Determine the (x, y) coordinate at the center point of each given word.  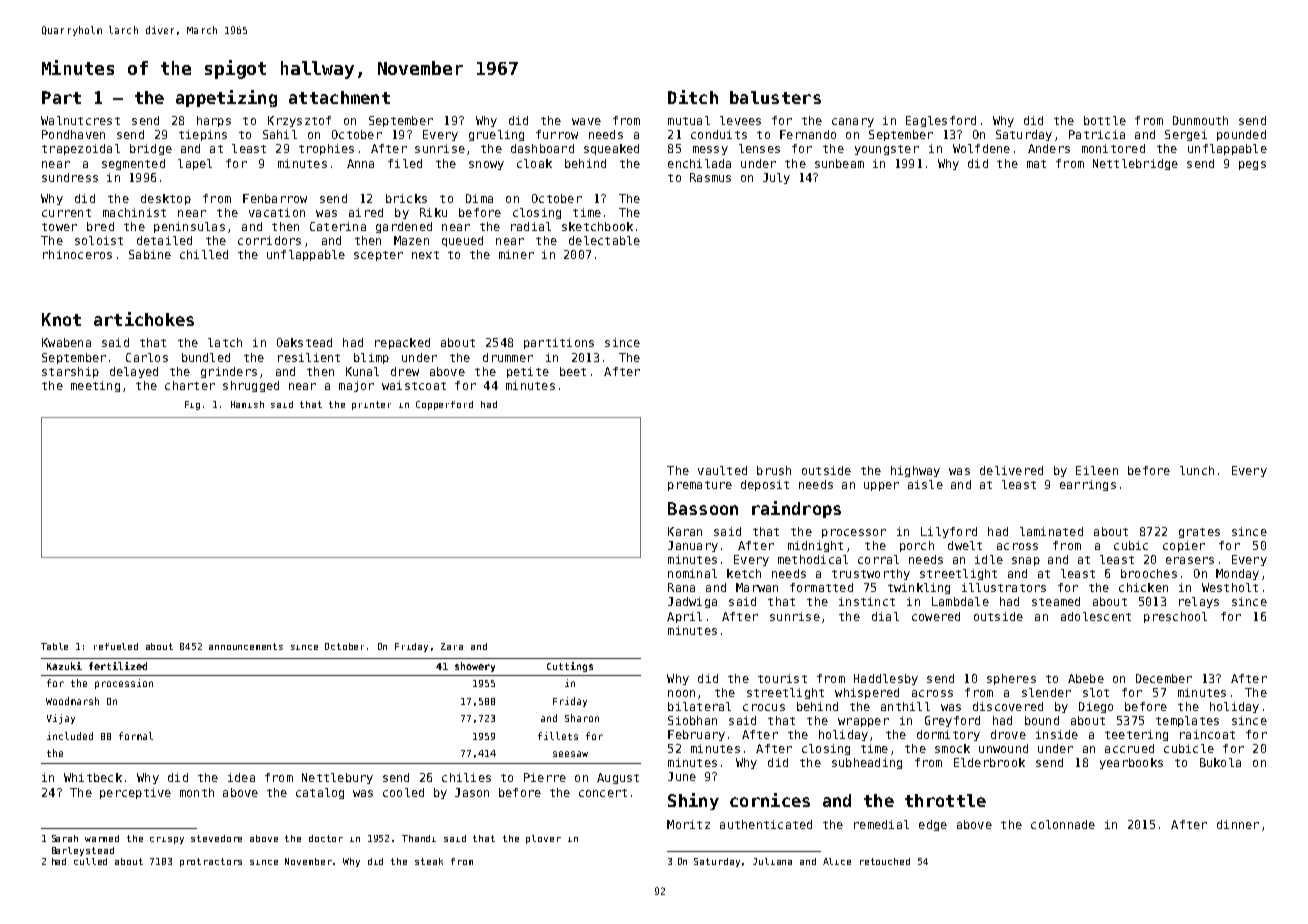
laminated (1051, 531)
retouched (885, 861)
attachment (339, 97)
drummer (508, 357)
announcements (246, 646)
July (776, 178)
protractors (211, 862)
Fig (192, 405)
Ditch (693, 97)
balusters (775, 97)
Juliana (772, 861)
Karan (685, 531)
